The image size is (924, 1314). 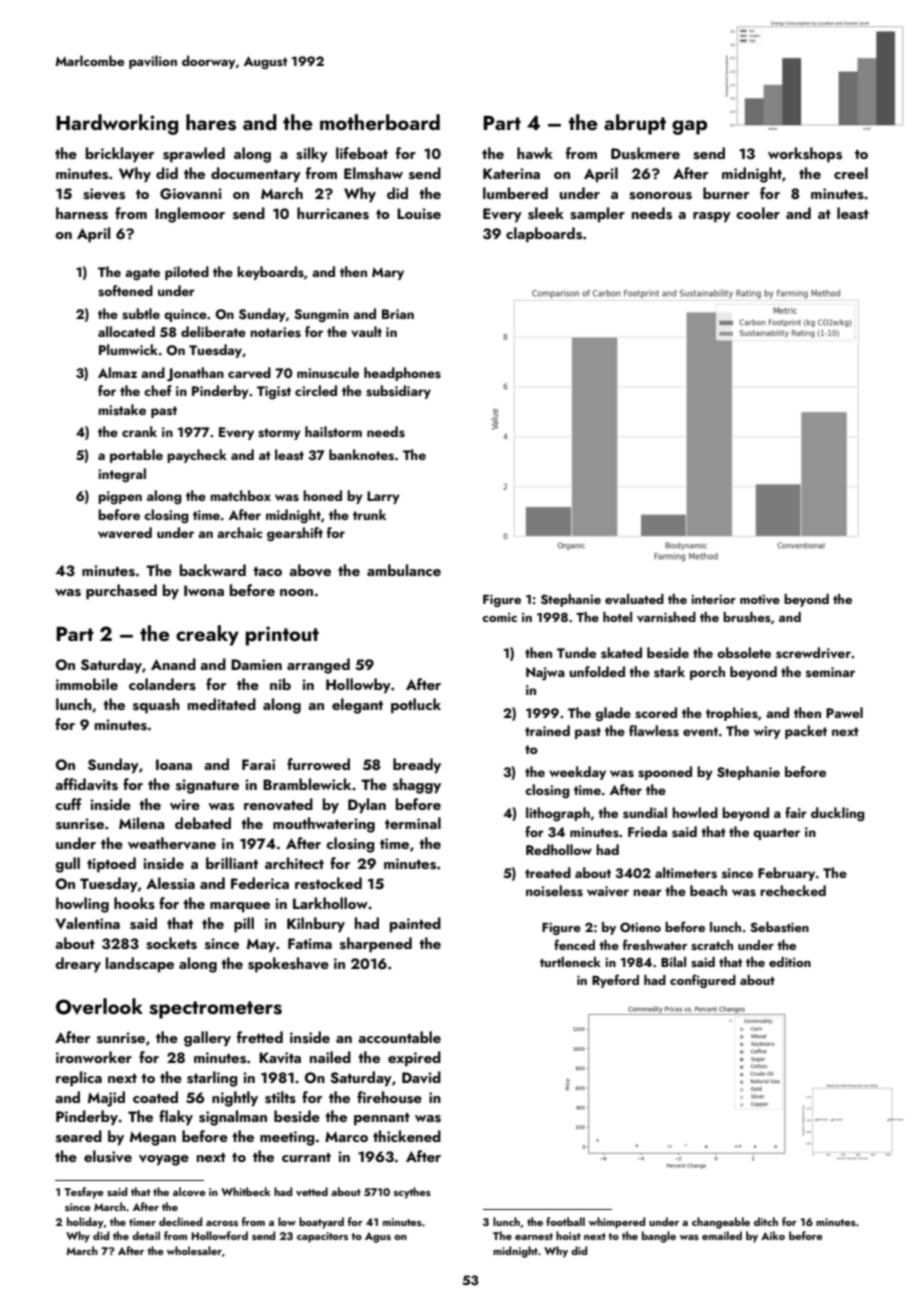 I want to click on hares, so click(x=211, y=122).
